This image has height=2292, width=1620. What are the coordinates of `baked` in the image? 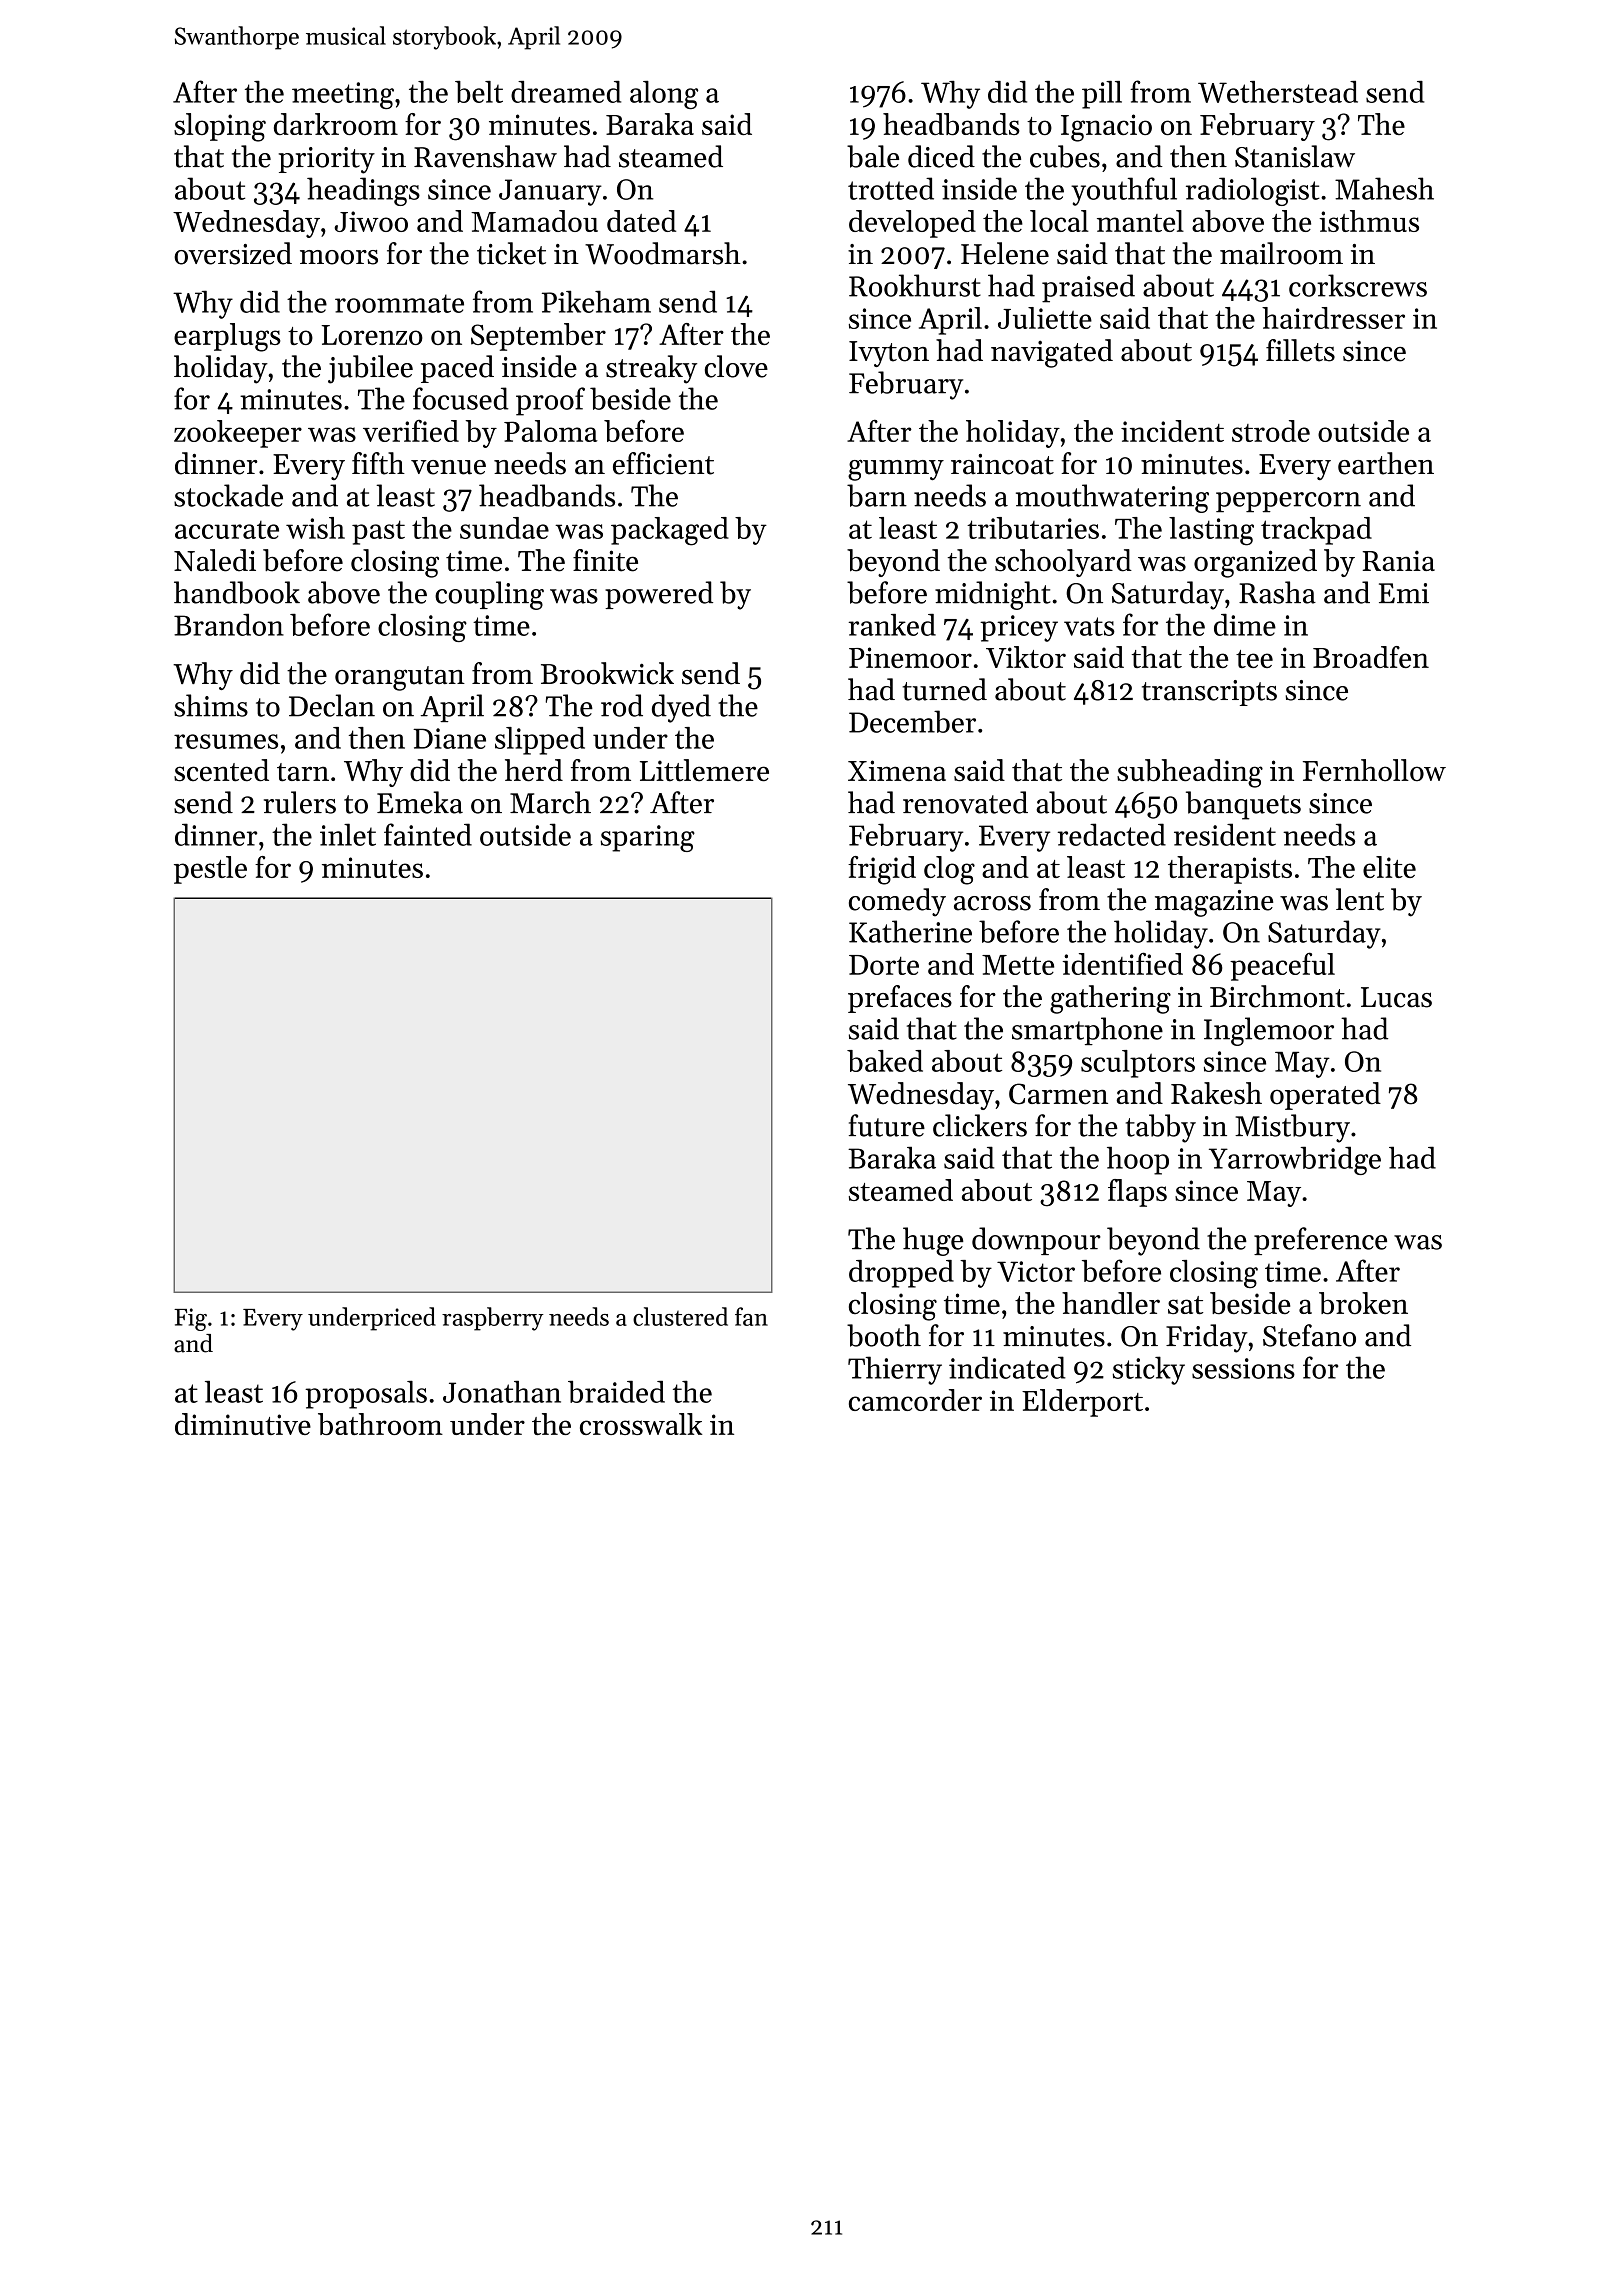 It's located at (885, 1061).
